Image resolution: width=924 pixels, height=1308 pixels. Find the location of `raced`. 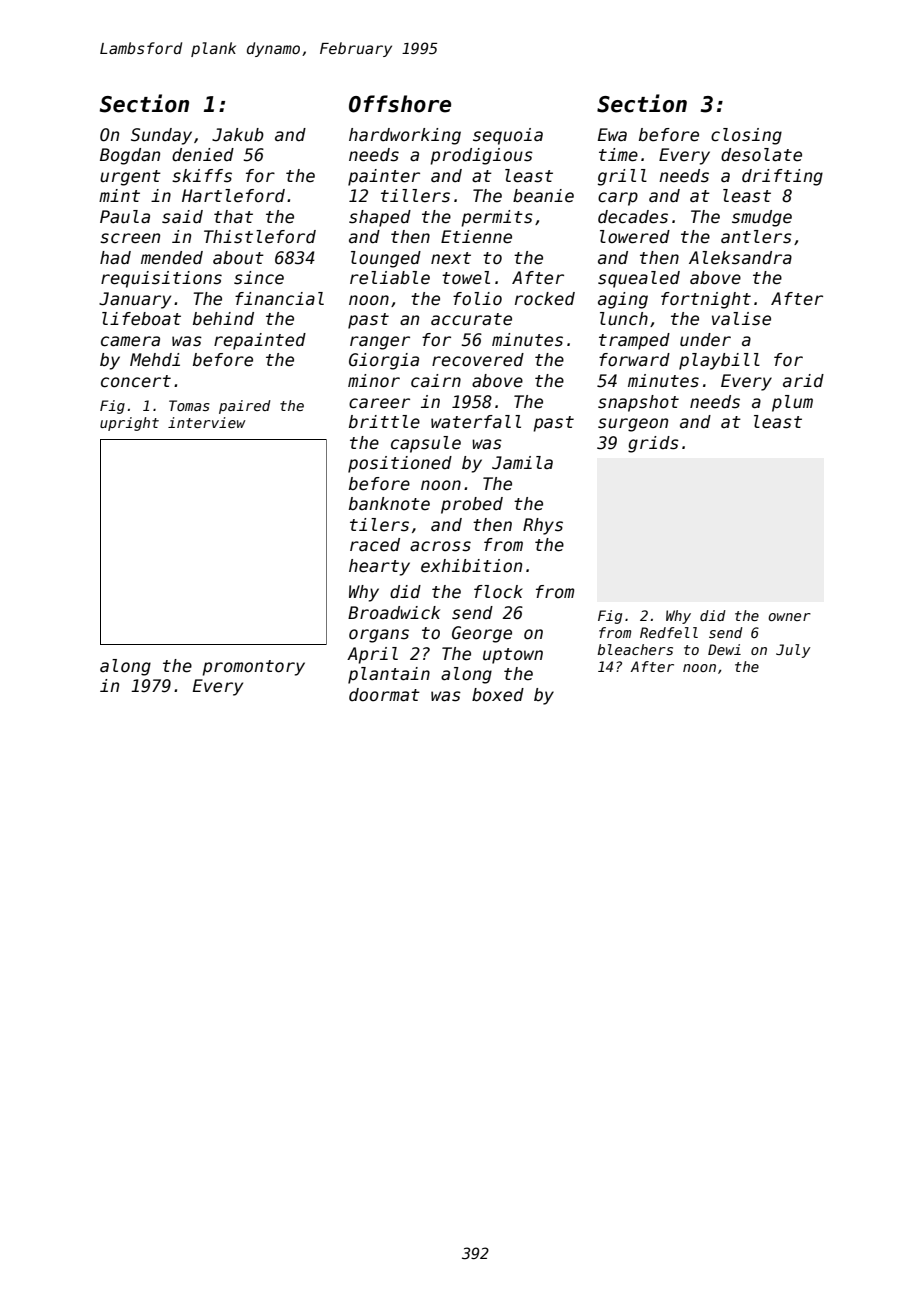

raced is located at coordinates (375, 545).
